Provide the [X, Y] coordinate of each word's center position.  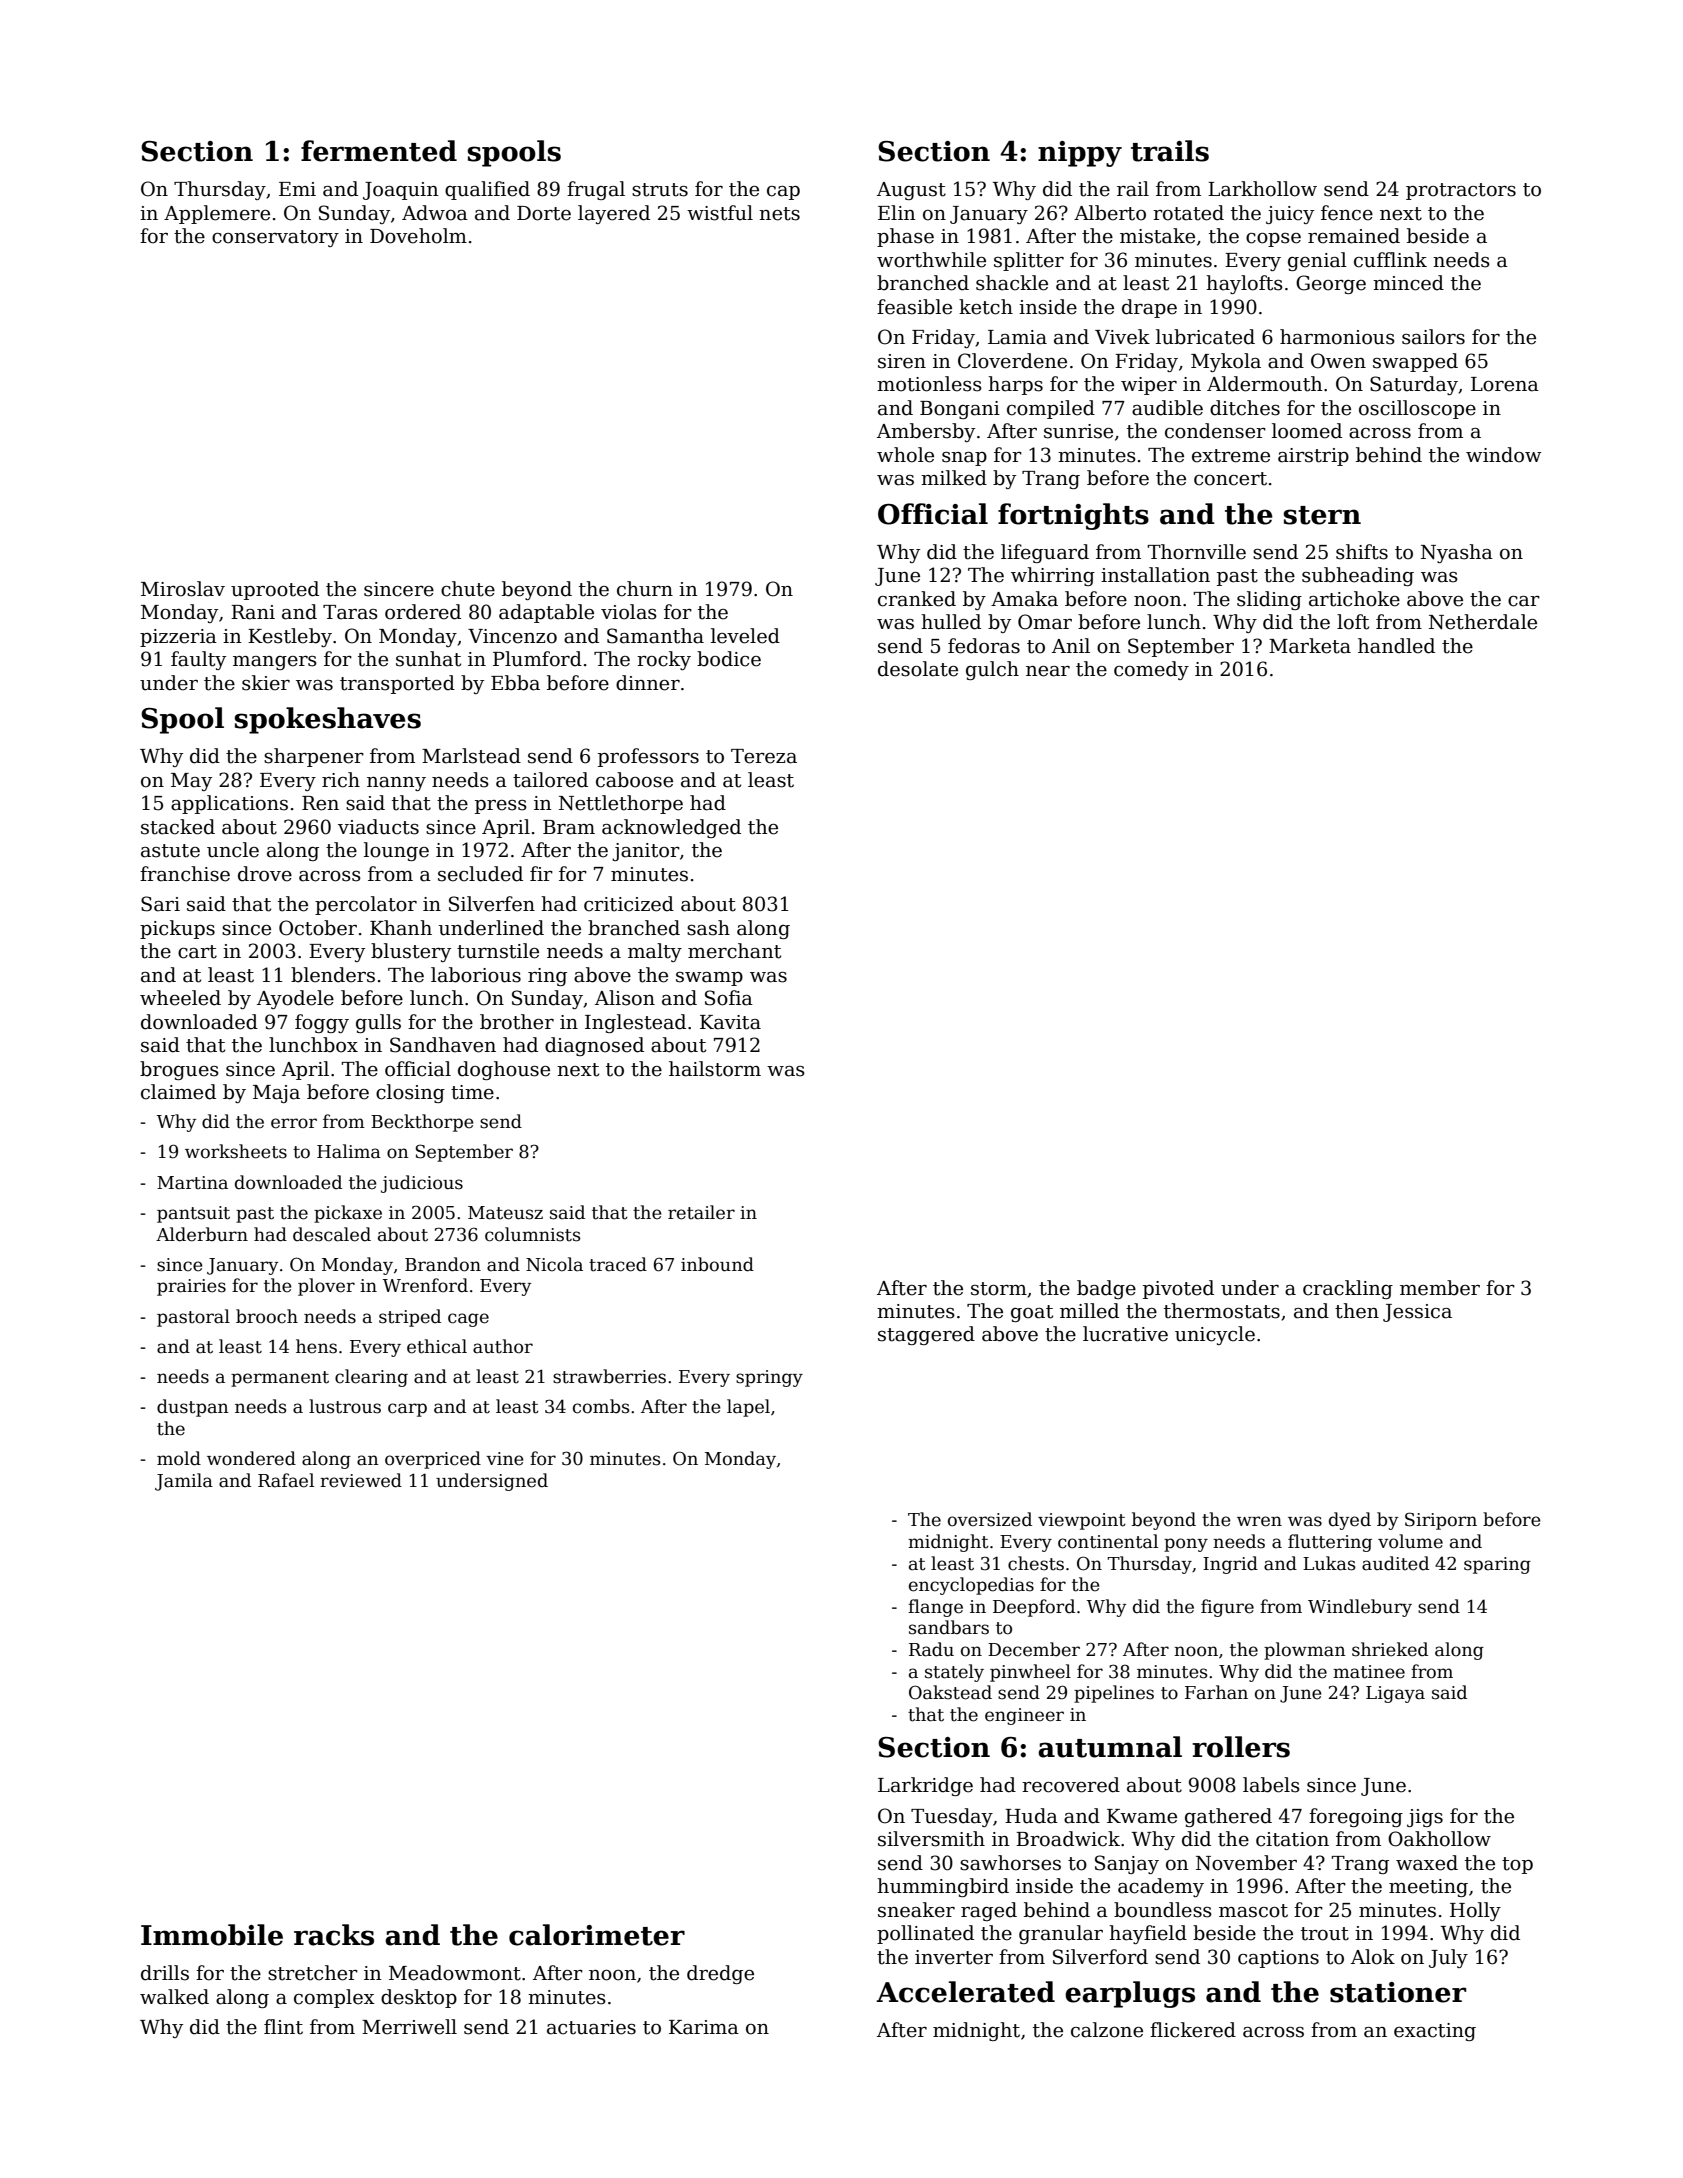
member [1440, 1288]
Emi [297, 189]
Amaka [1024, 599]
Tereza [764, 756]
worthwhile [931, 260]
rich [341, 780]
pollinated [925, 1934]
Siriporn [1441, 1521]
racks [334, 1935]
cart [197, 952]
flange [935, 1608]
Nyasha [1457, 553]
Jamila [184, 1482]
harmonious [1337, 337]
